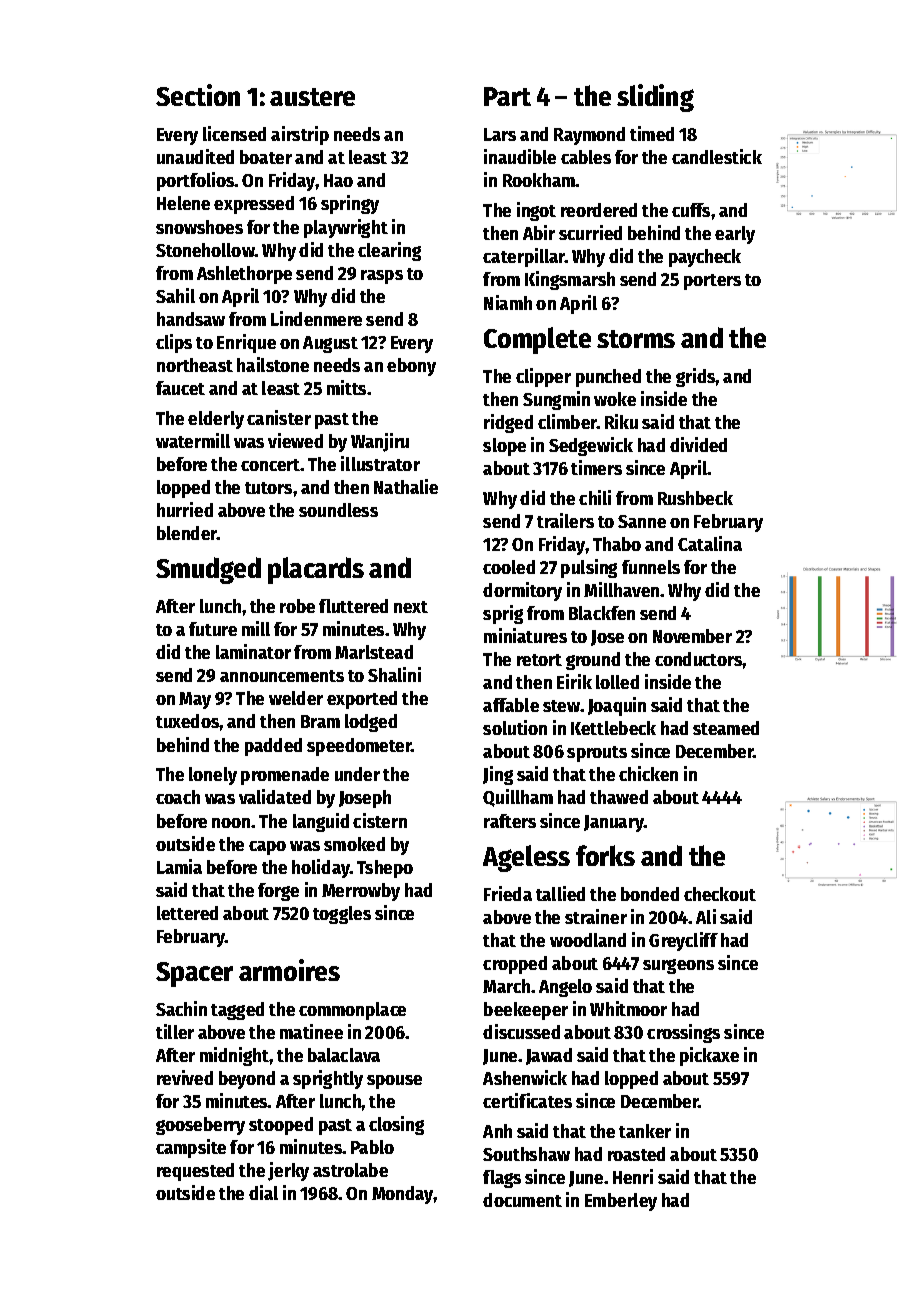 The image size is (924, 1311). What do you see at coordinates (361, 892) in the document?
I see `Merrowby` at bounding box center [361, 892].
